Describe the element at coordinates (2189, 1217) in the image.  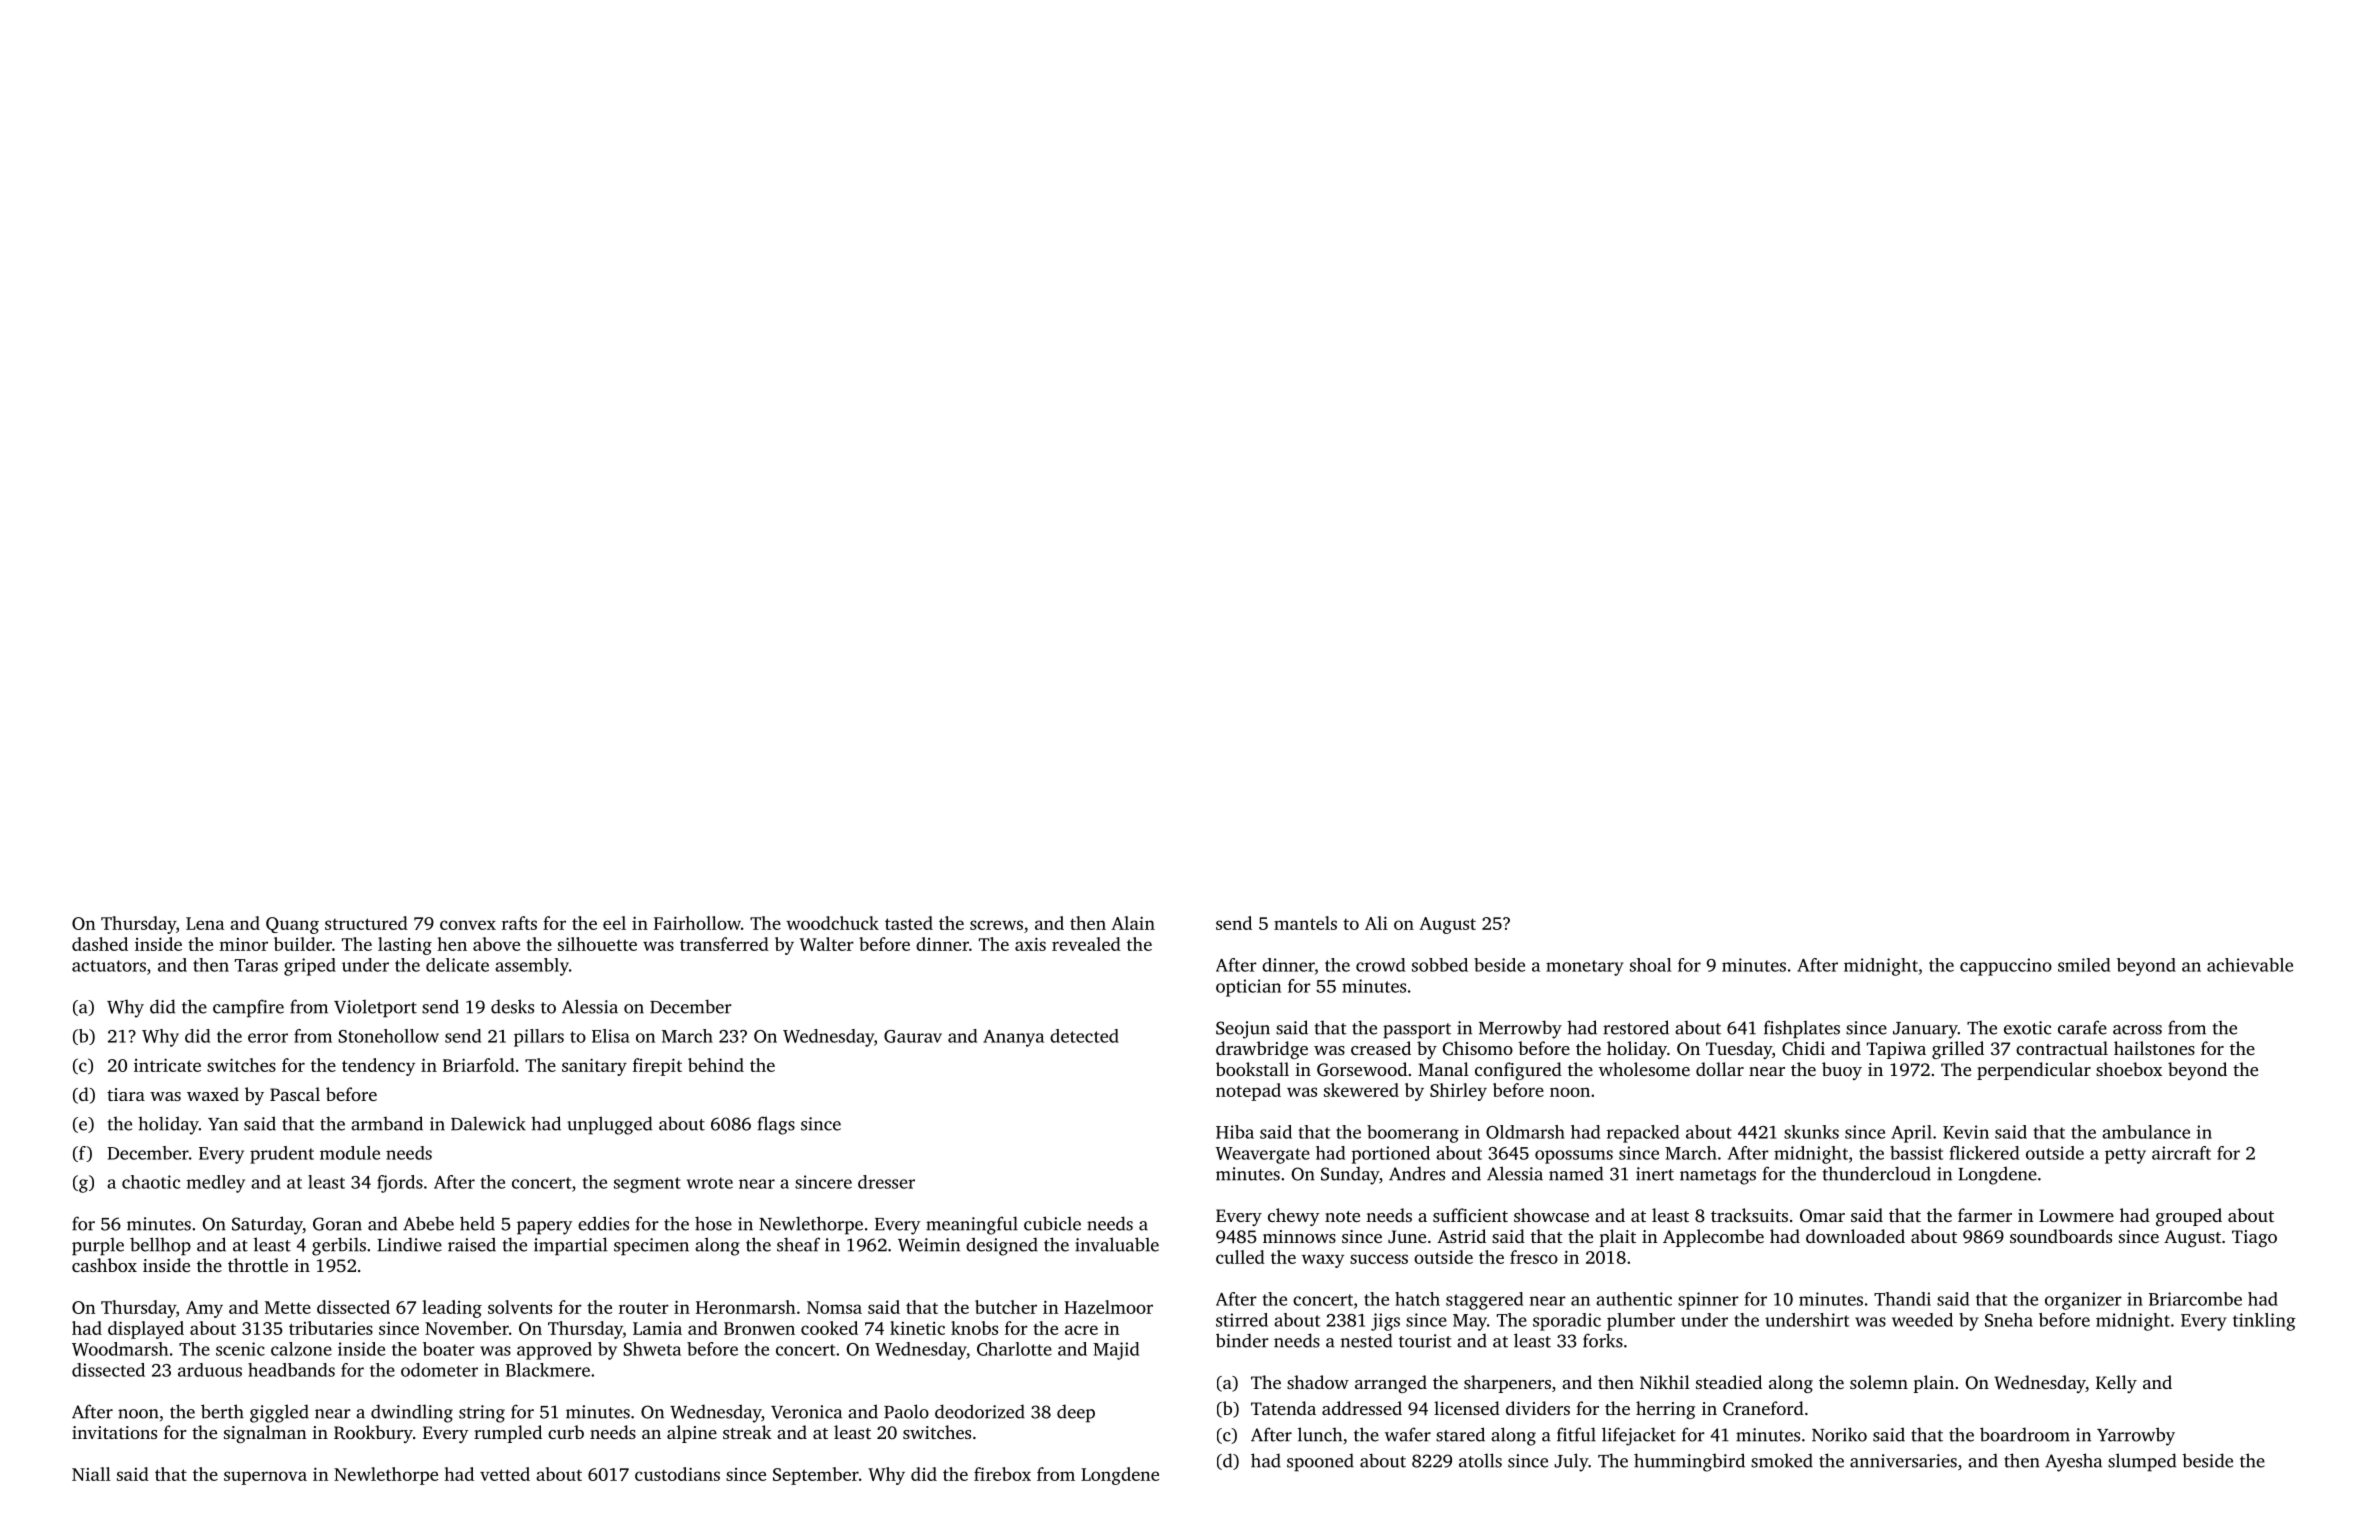
I see `grouped` at that location.
